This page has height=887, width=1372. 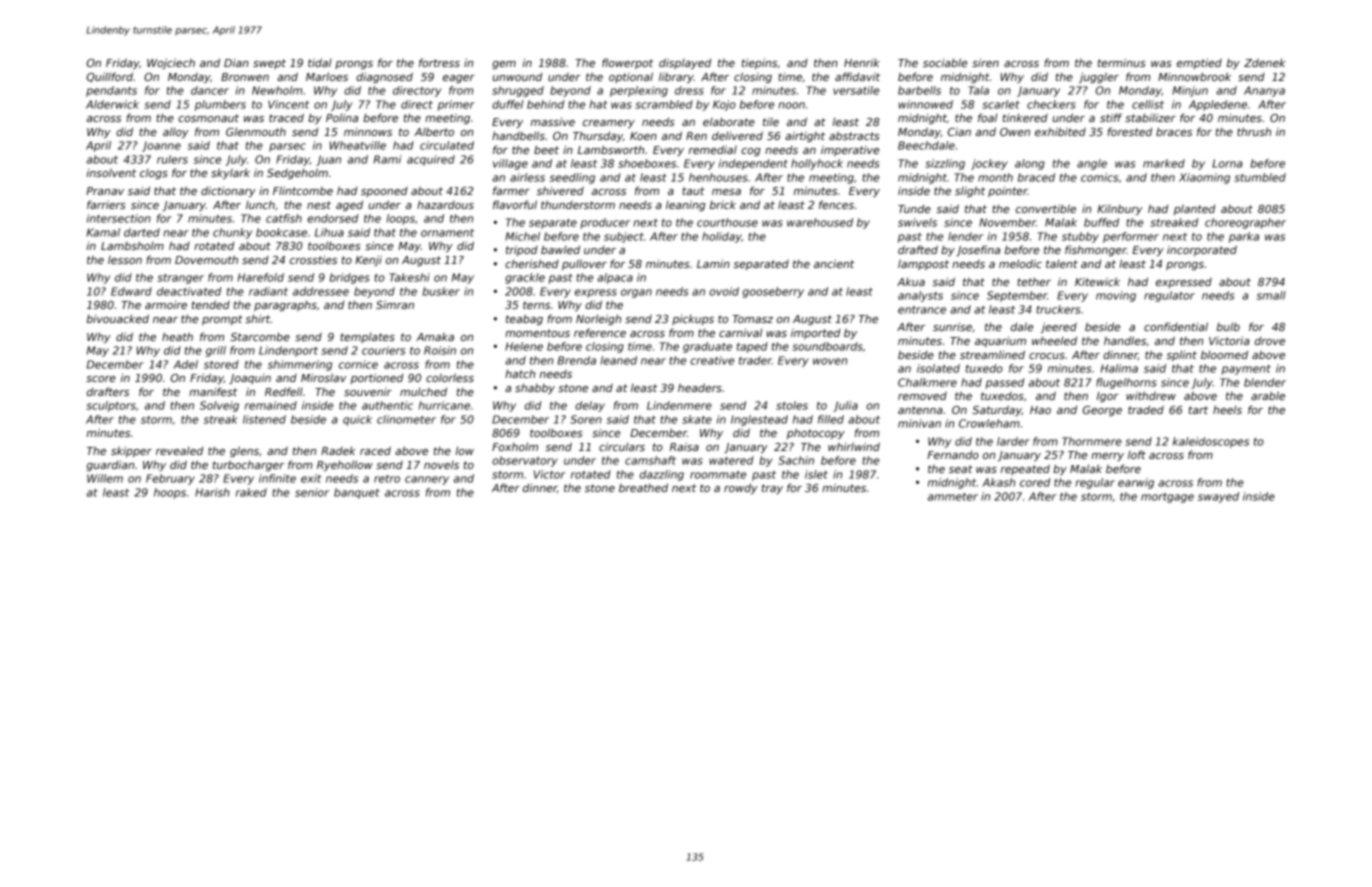 What do you see at coordinates (643, 487) in the page?
I see `breathed` at bounding box center [643, 487].
